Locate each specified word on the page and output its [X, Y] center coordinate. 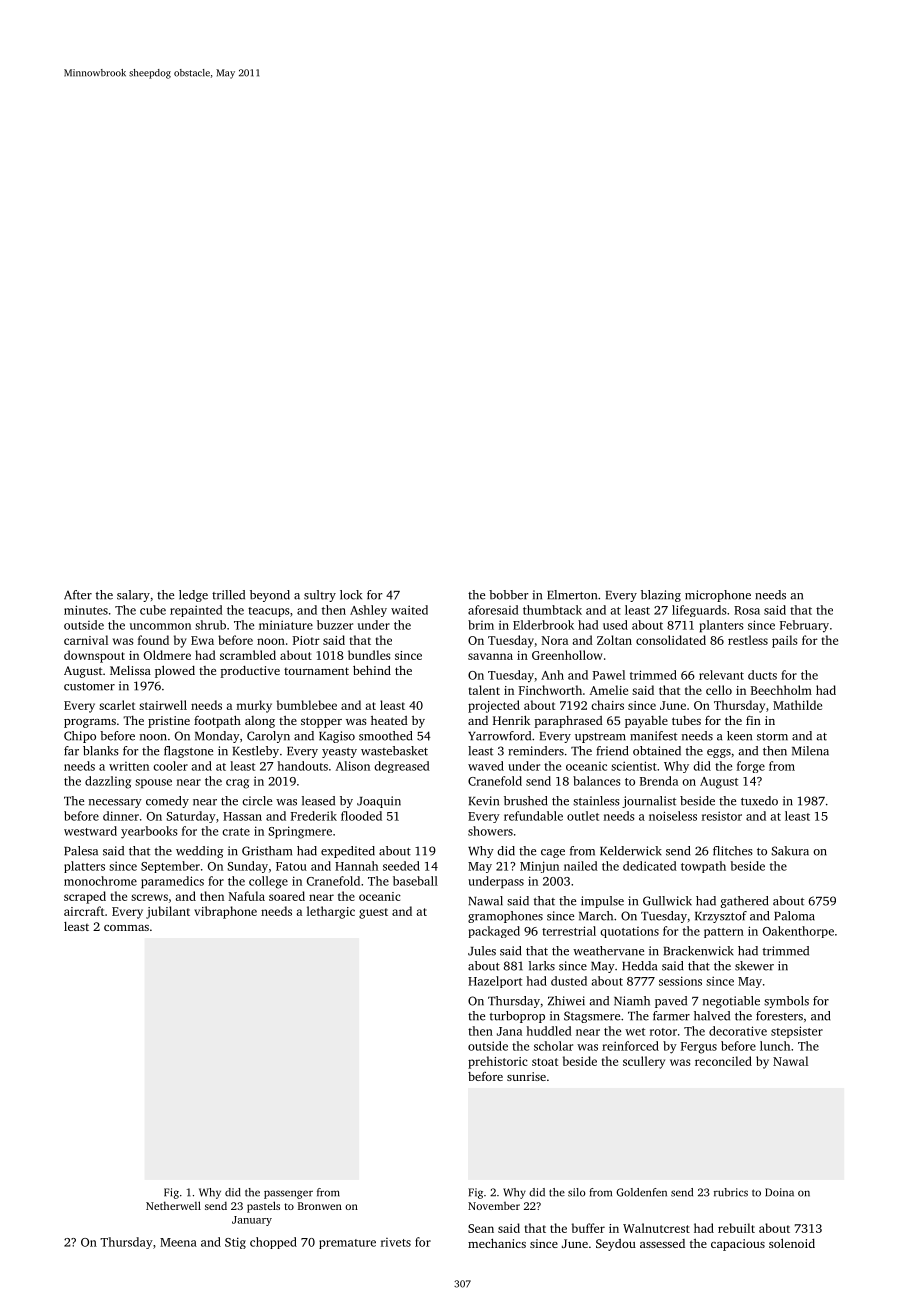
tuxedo [759, 801]
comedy [167, 802]
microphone [718, 596]
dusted [569, 981]
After [78, 595]
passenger [288, 1194]
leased [318, 801]
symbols [786, 1002]
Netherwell [173, 1205]
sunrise [526, 1076]
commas [126, 928]
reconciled [723, 1061]
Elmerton [572, 595]
